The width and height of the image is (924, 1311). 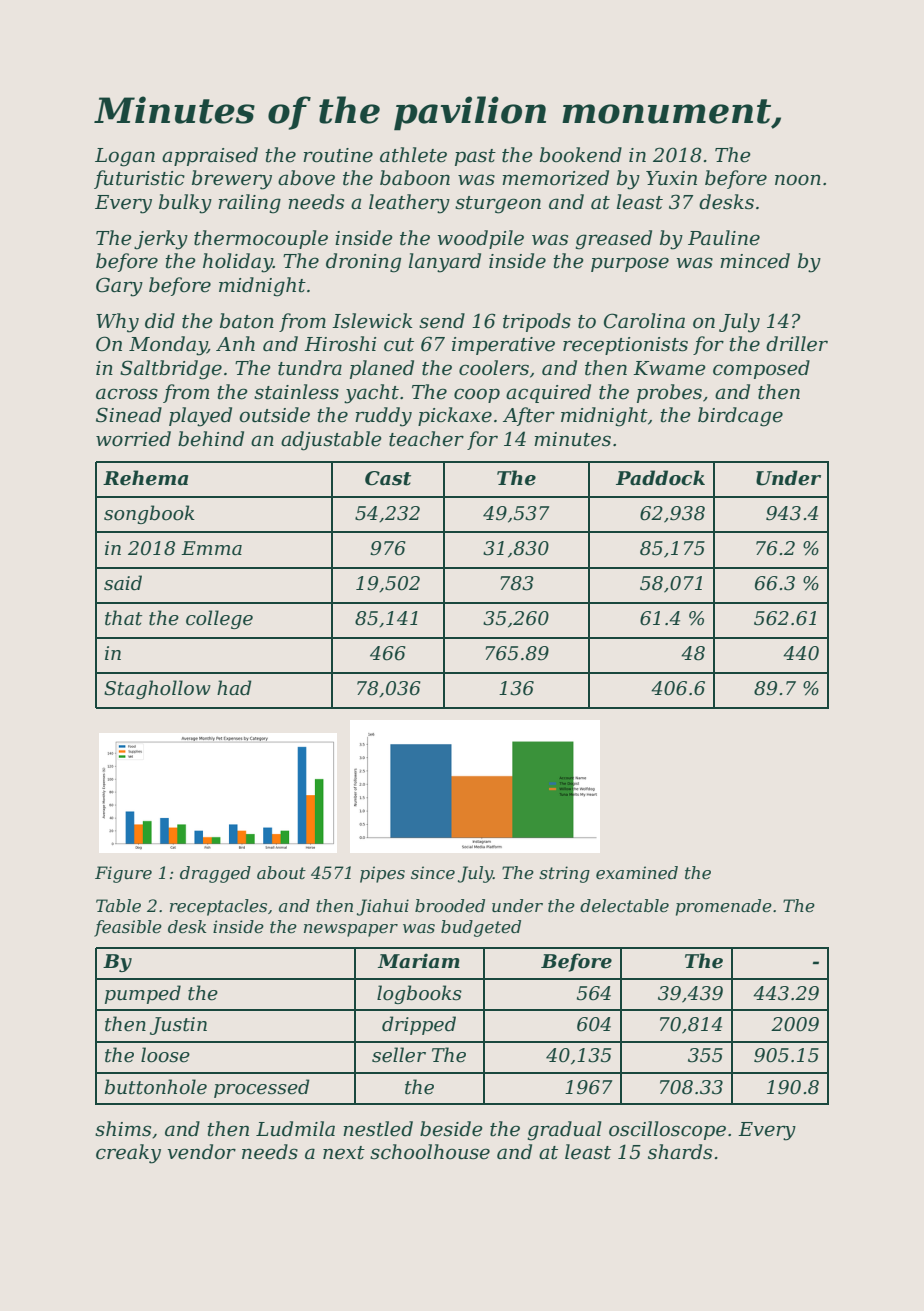 I want to click on driller, so click(x=797, y=344).
